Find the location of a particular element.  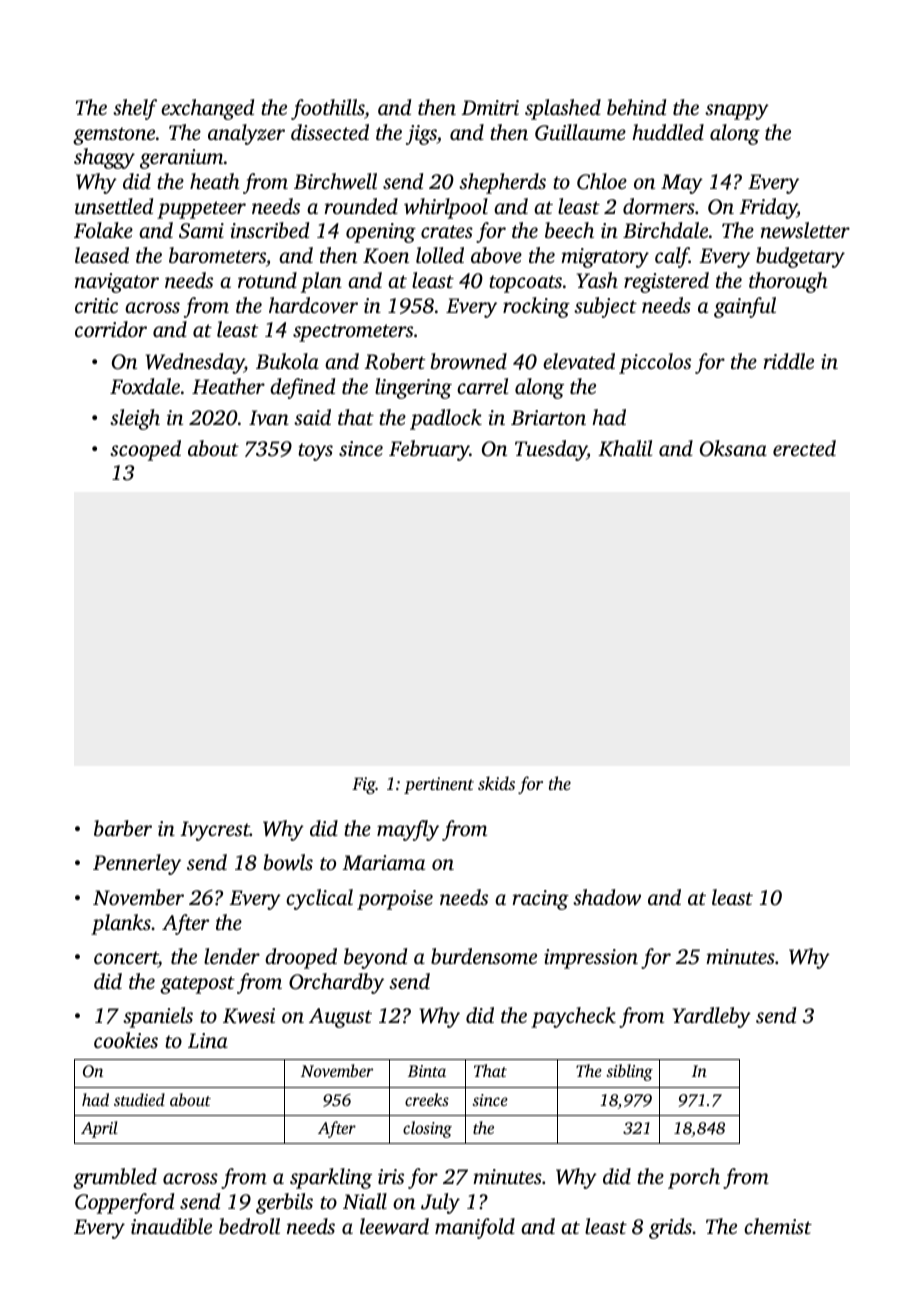

shadow is located at coordinates (607, 897).
